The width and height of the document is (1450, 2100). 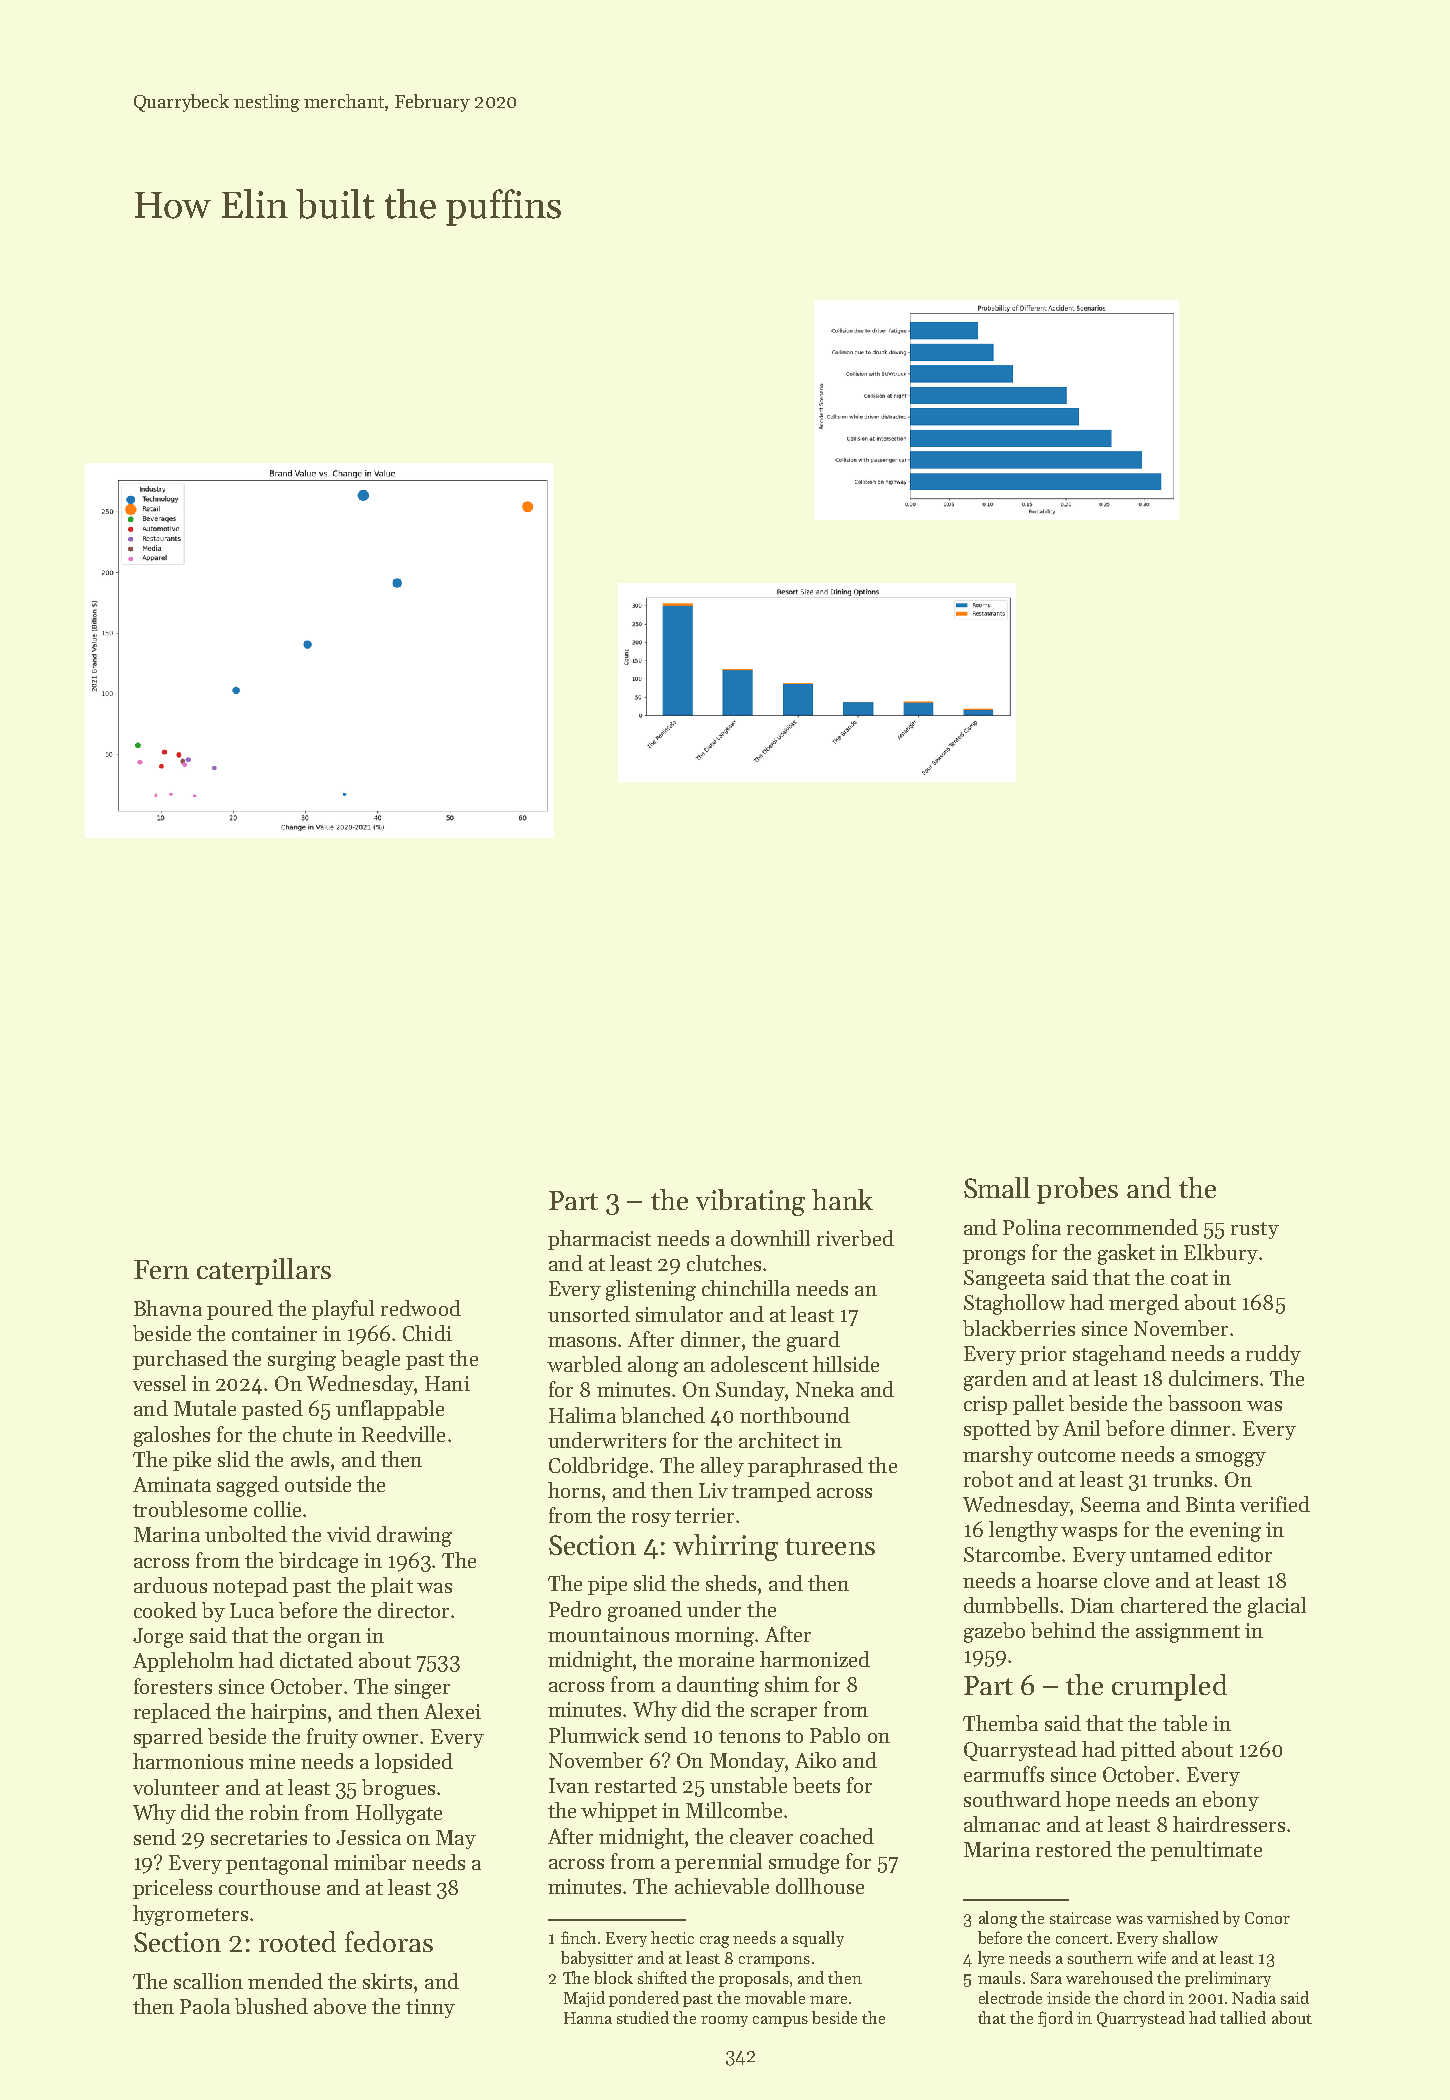 I want to click on squally, so click(x=818, y=1939).
